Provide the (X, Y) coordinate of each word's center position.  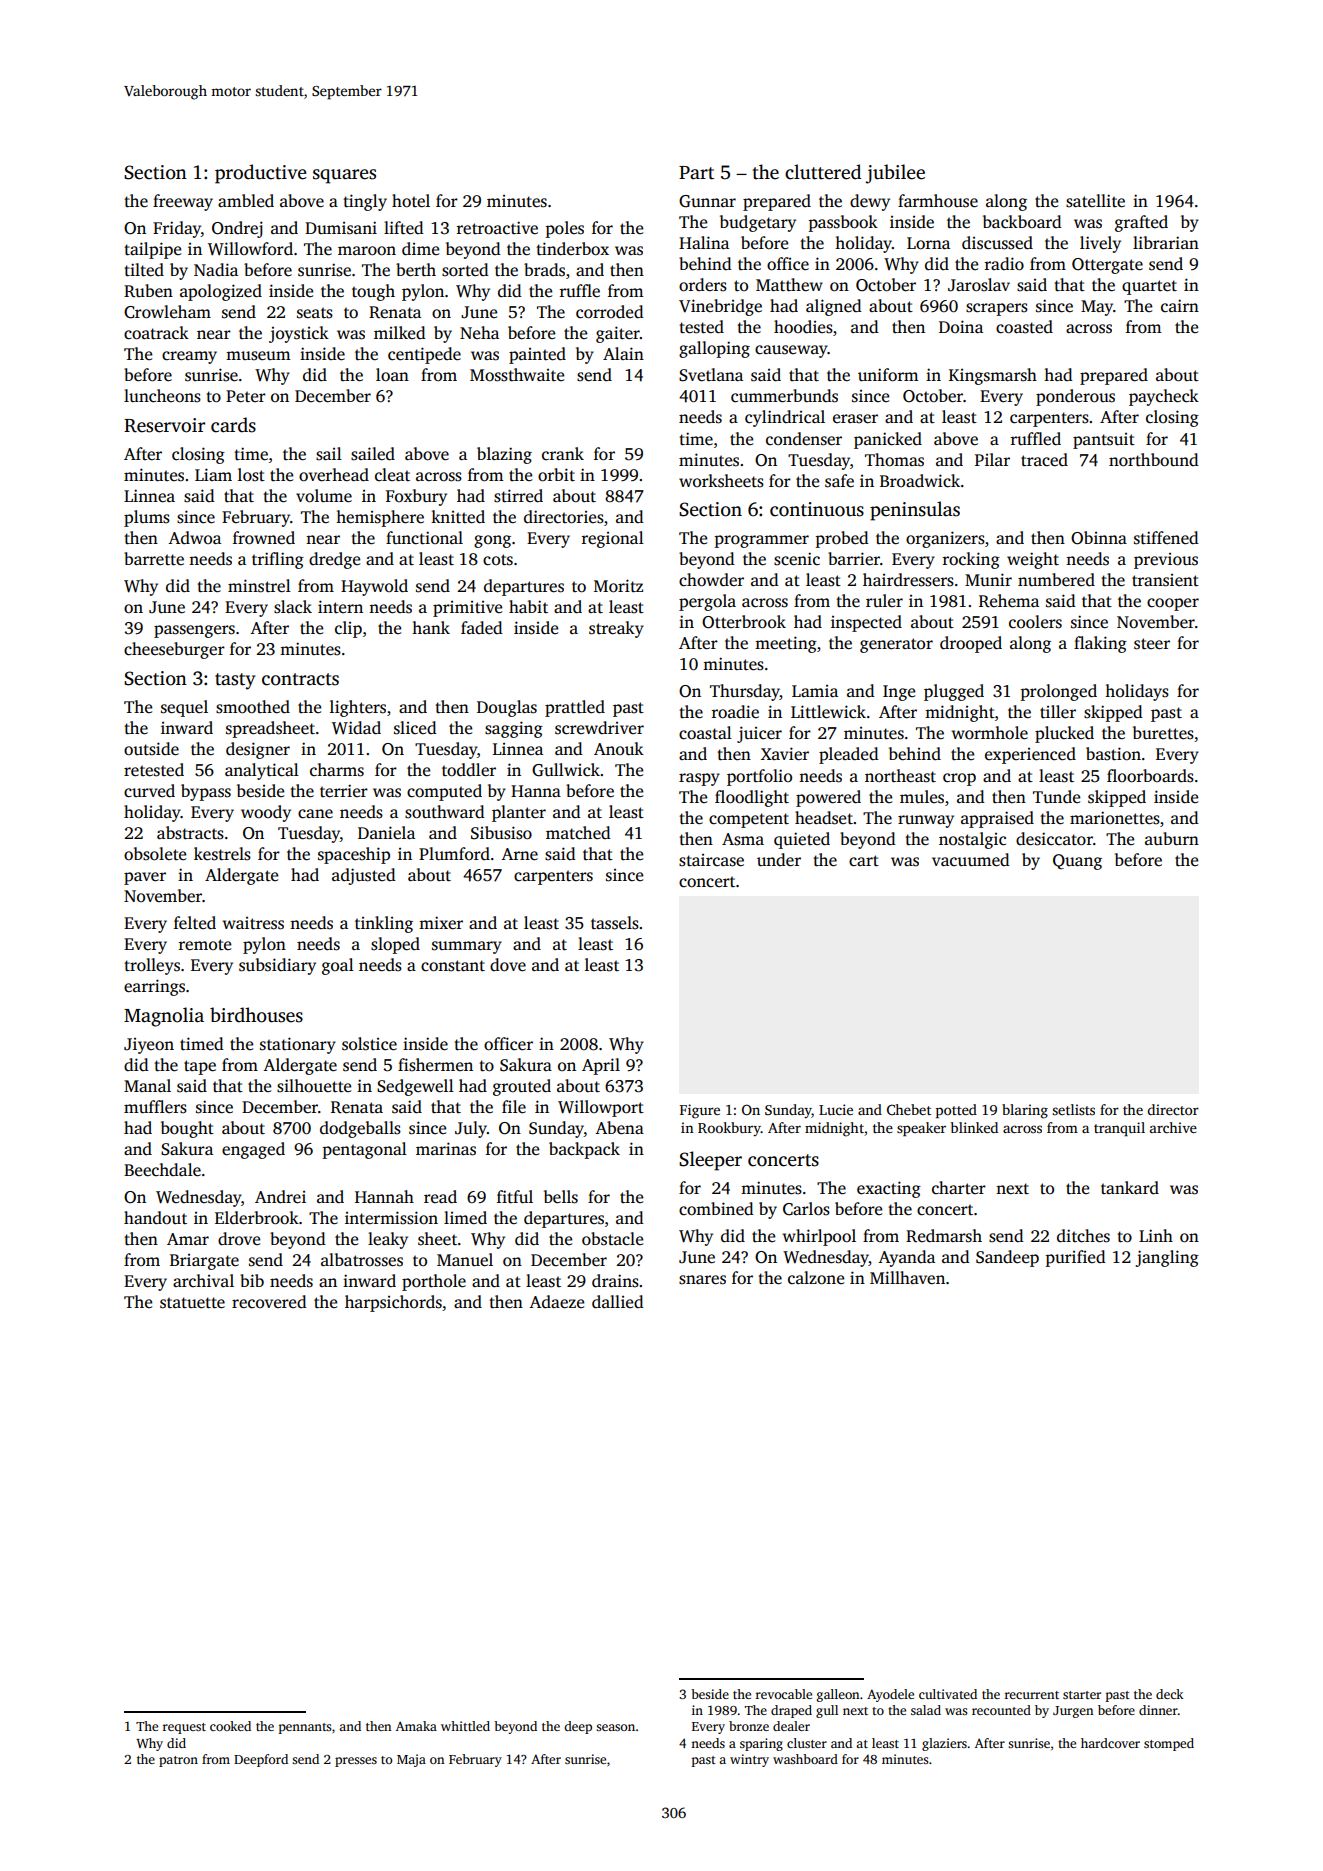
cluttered (823, 172)
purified (1076, 1258)
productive (261, 174)
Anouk (619, 748)
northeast (900, 776)
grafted (1141, 223)
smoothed (253, 707)
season (615, 1727)
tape (200, 1067)
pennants (305, 1728)
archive (1173, 1127)
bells (561, 1197)
